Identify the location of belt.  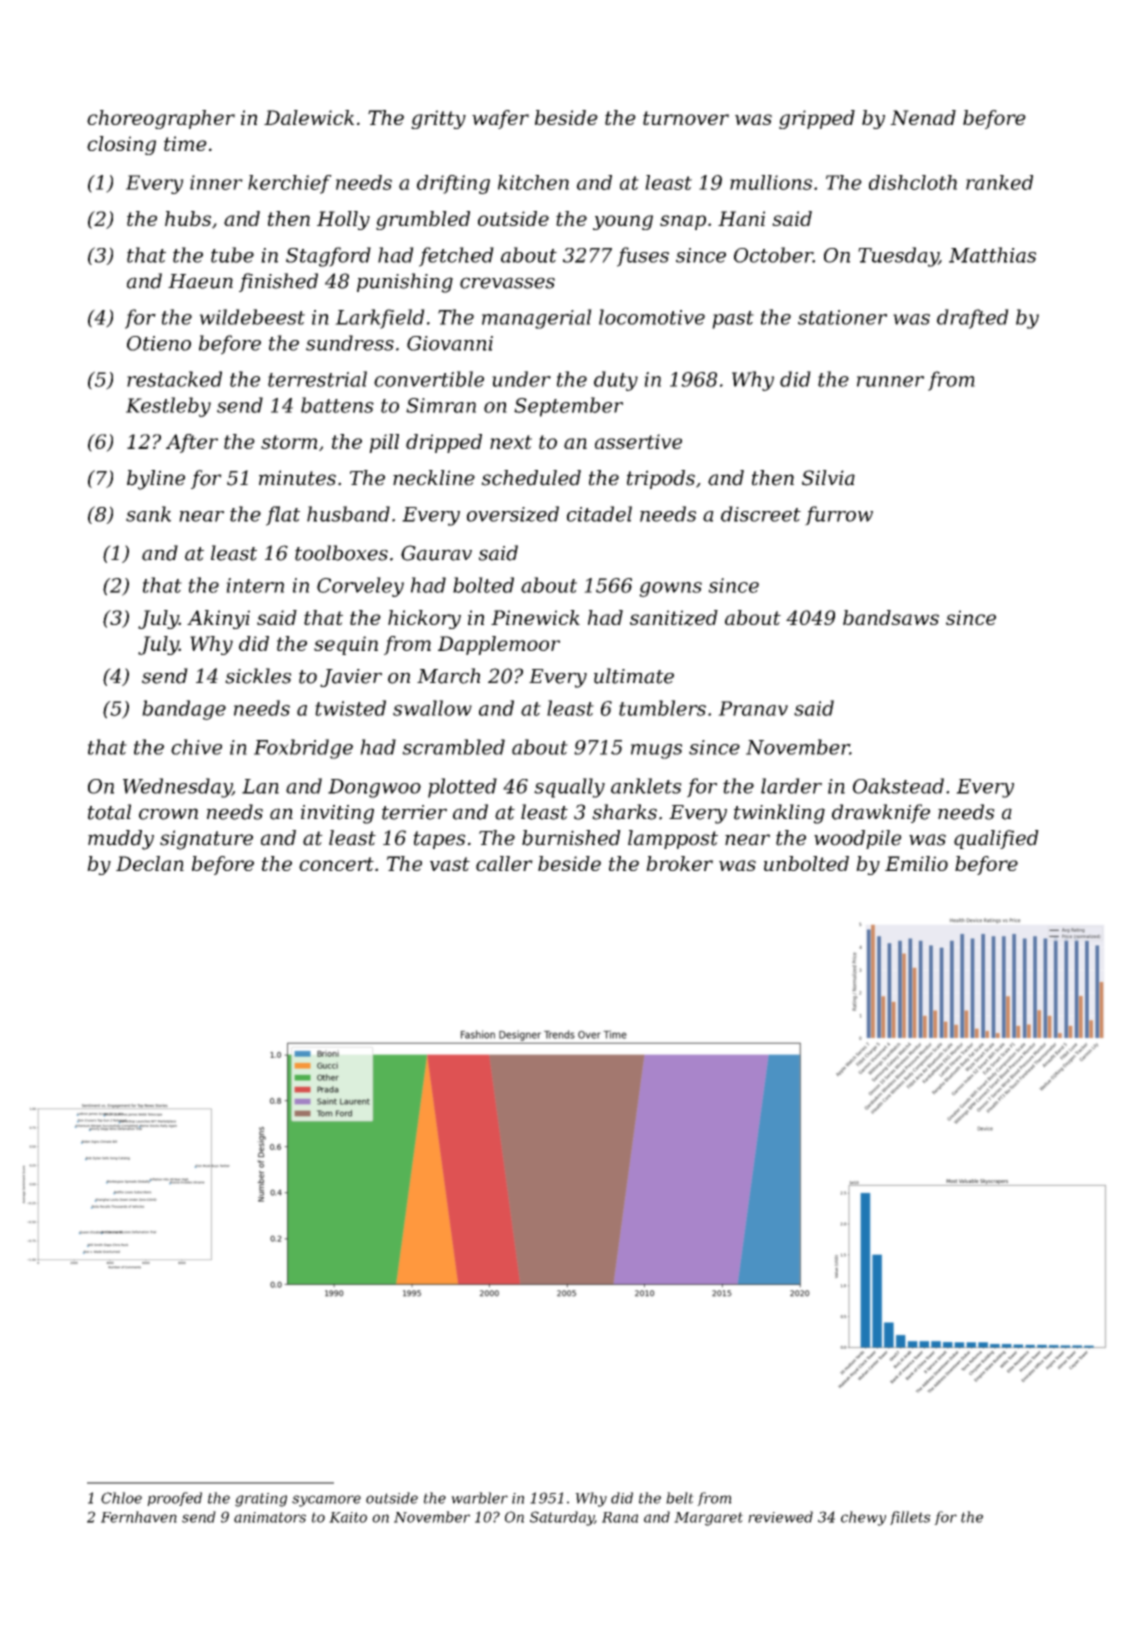
(680, 1498).
